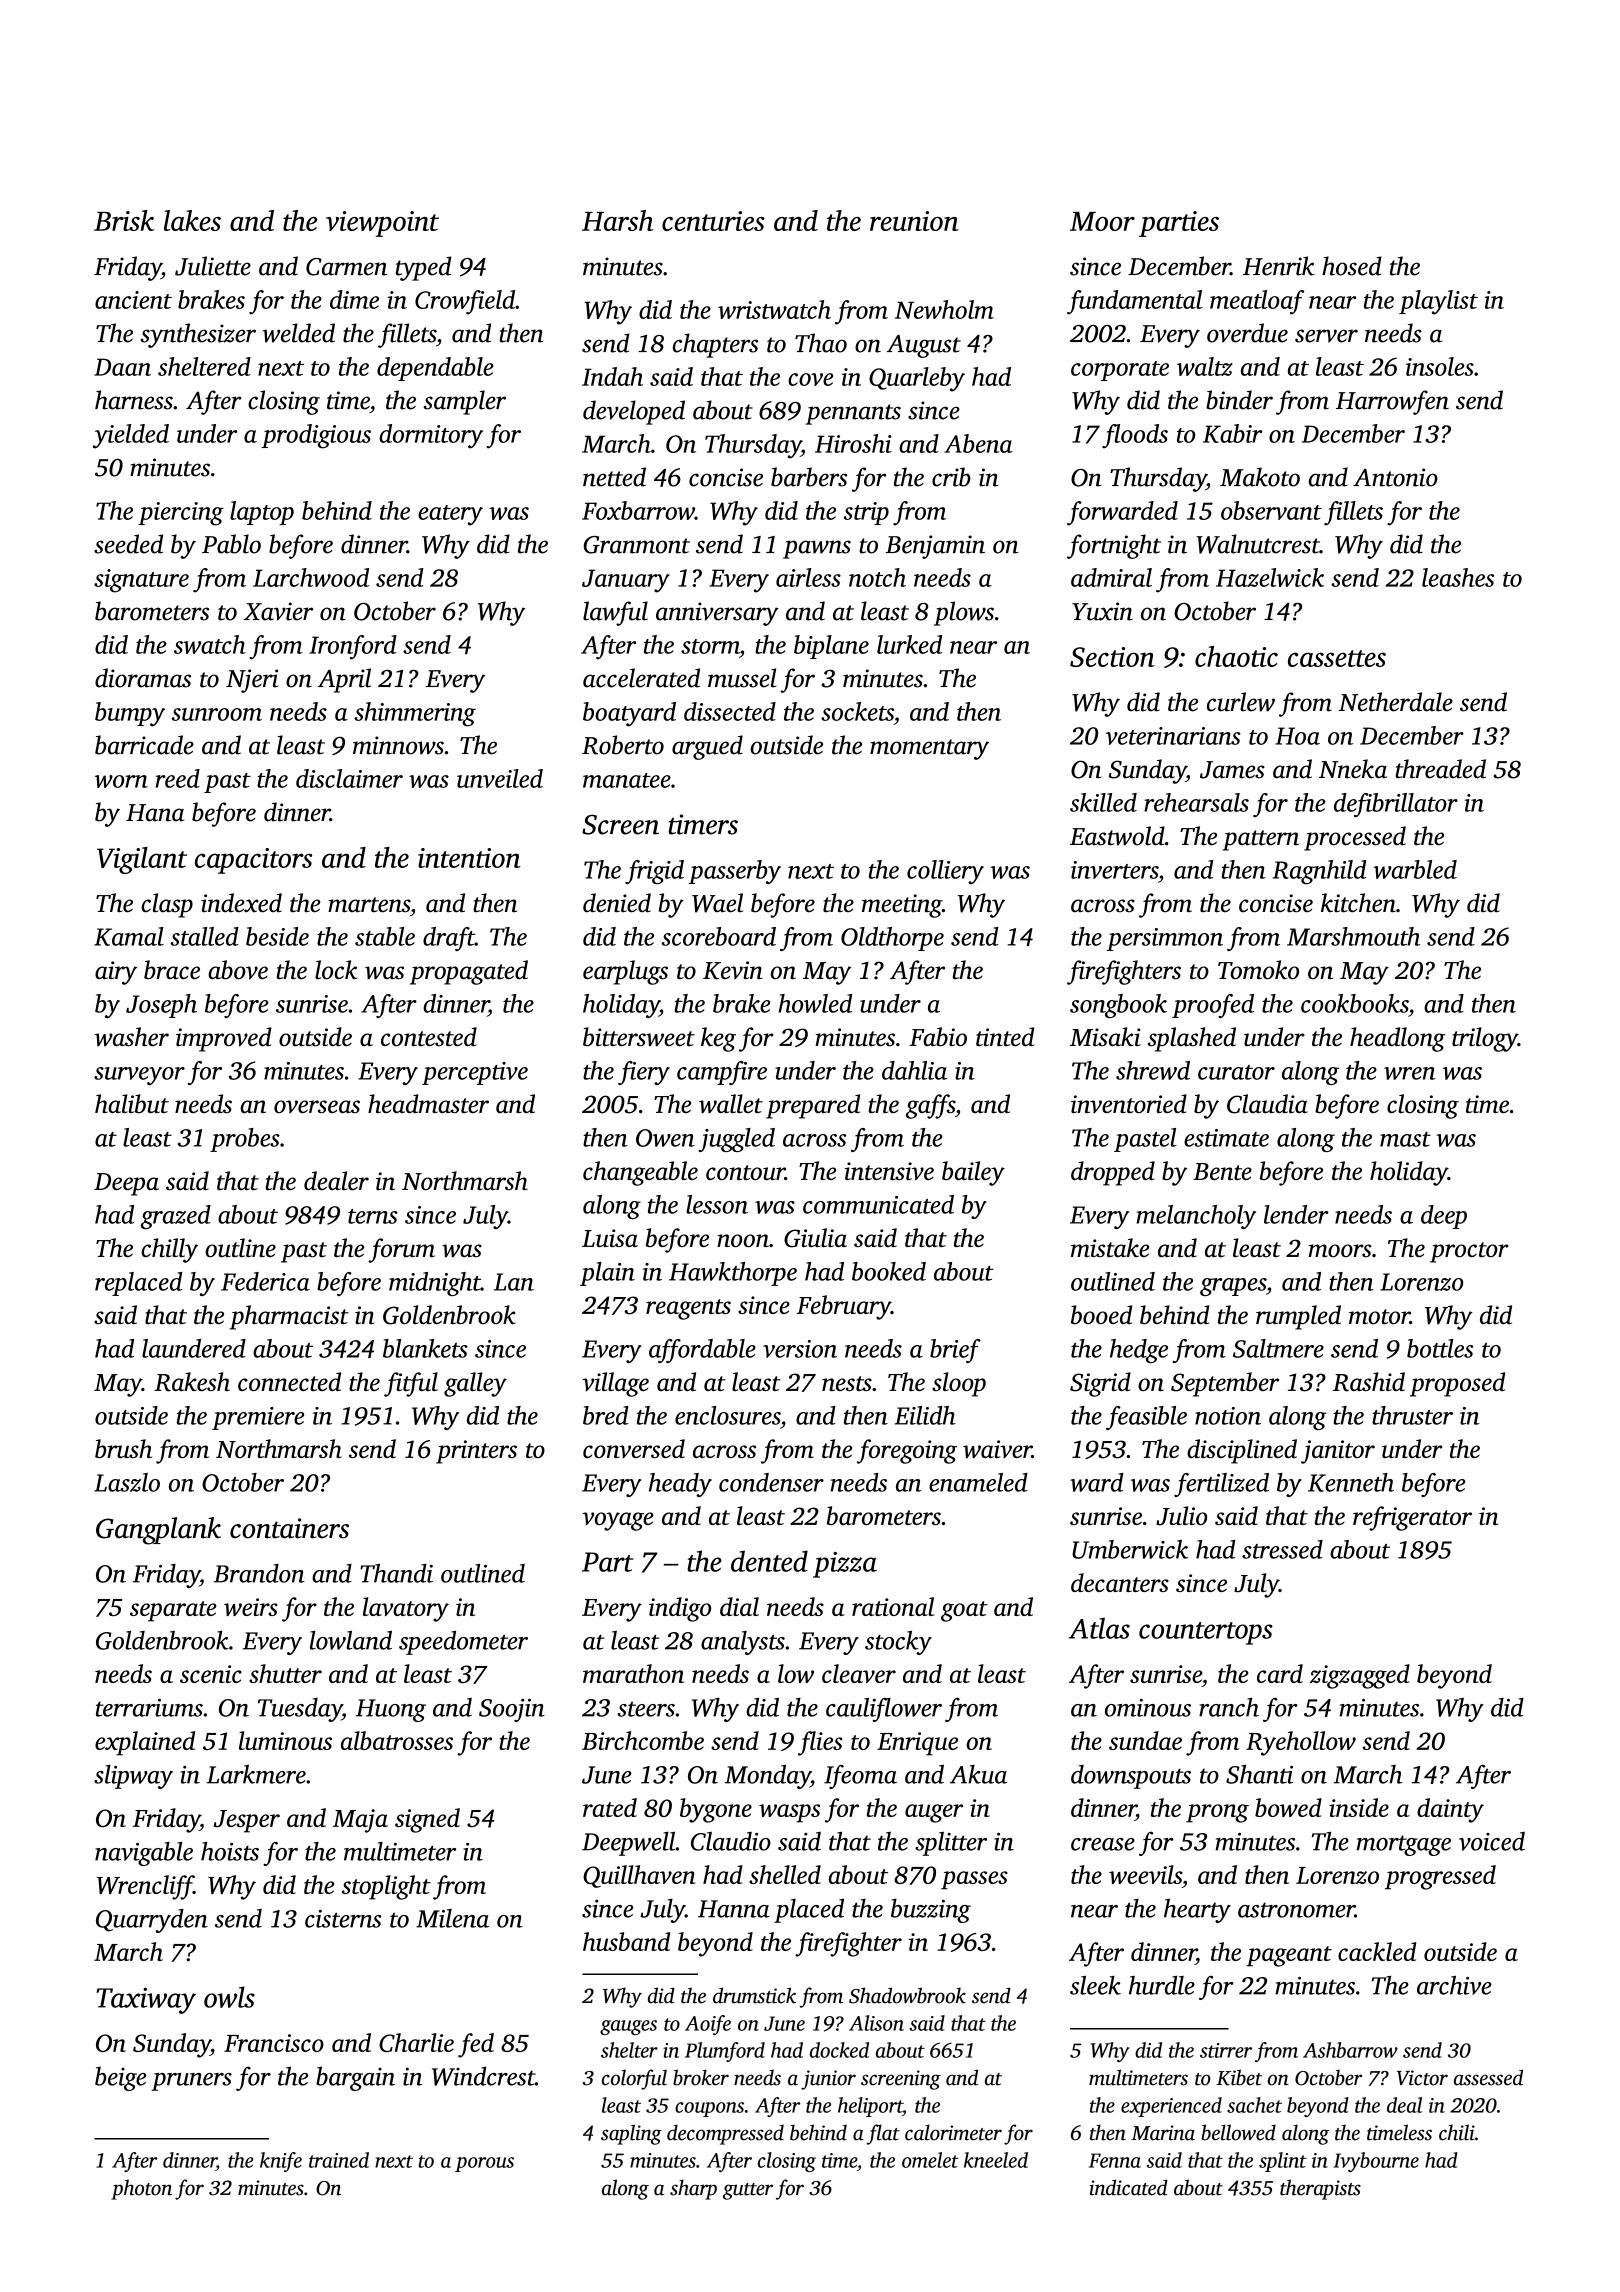  Describe the element at coordinates (204, 936) in the page. I see `stalled` at that location.
